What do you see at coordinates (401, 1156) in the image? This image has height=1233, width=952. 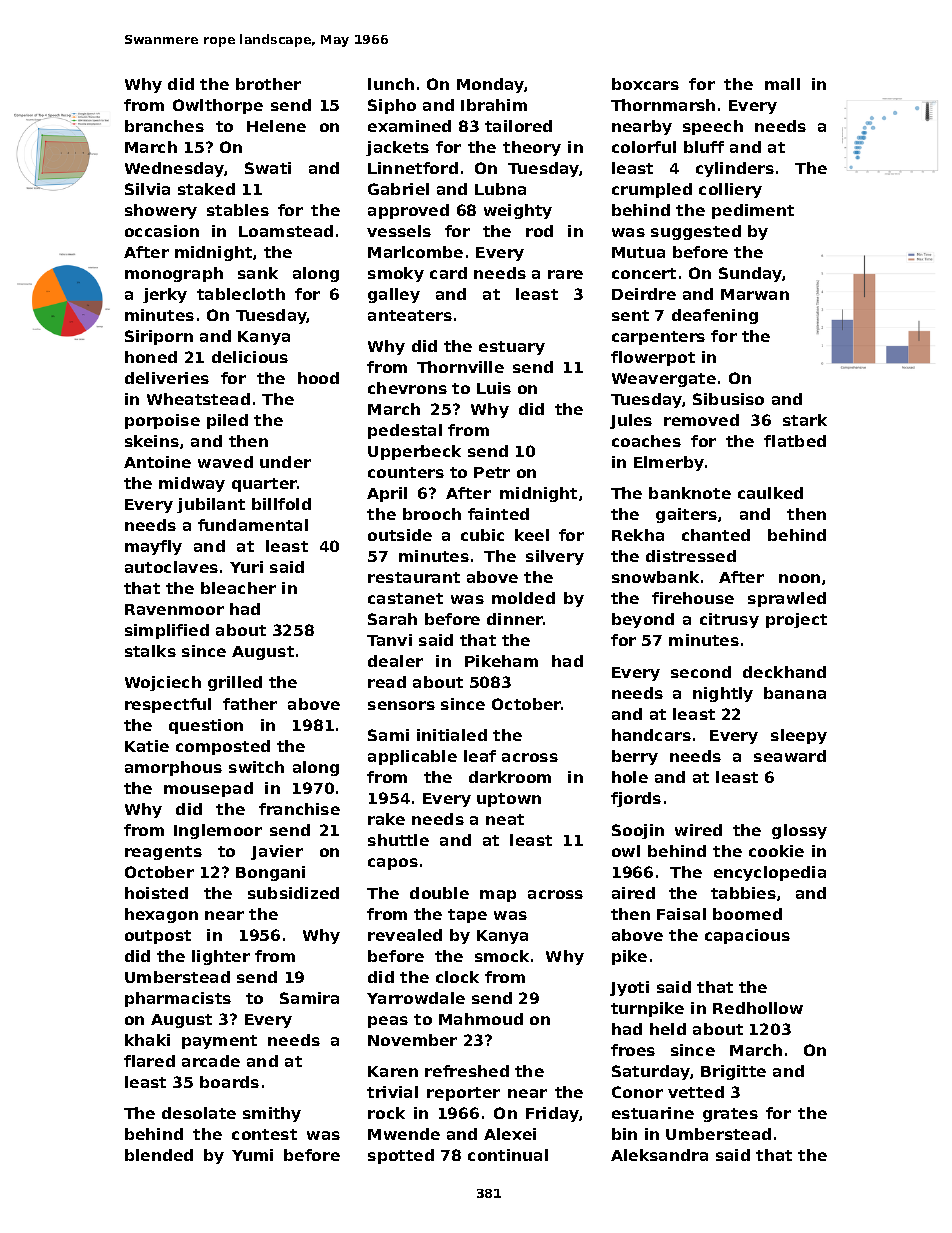 I see `spotted` at bounding box center [401, 1156].
